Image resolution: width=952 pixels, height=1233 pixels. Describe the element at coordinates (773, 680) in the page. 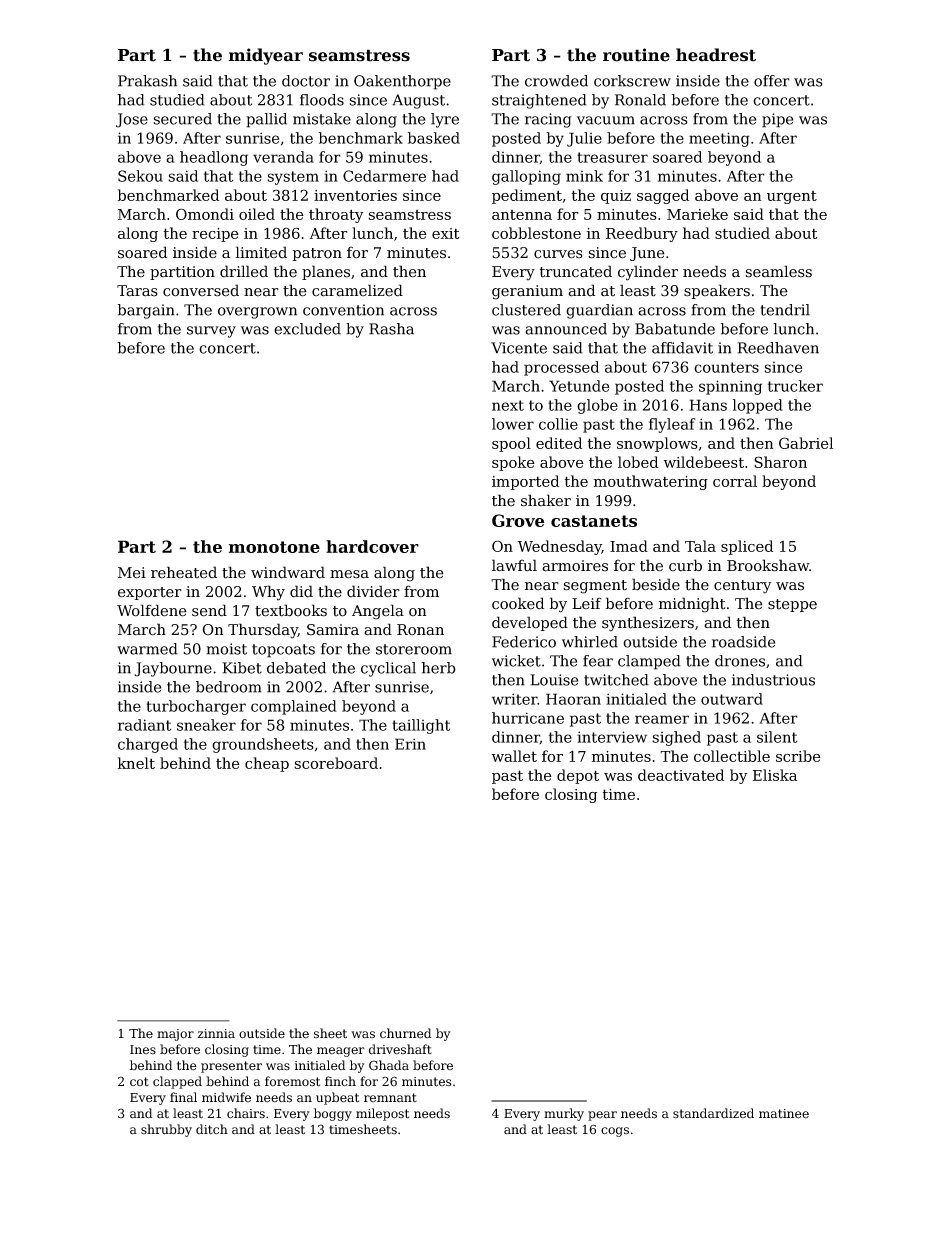

I see `industrious` at that location.
